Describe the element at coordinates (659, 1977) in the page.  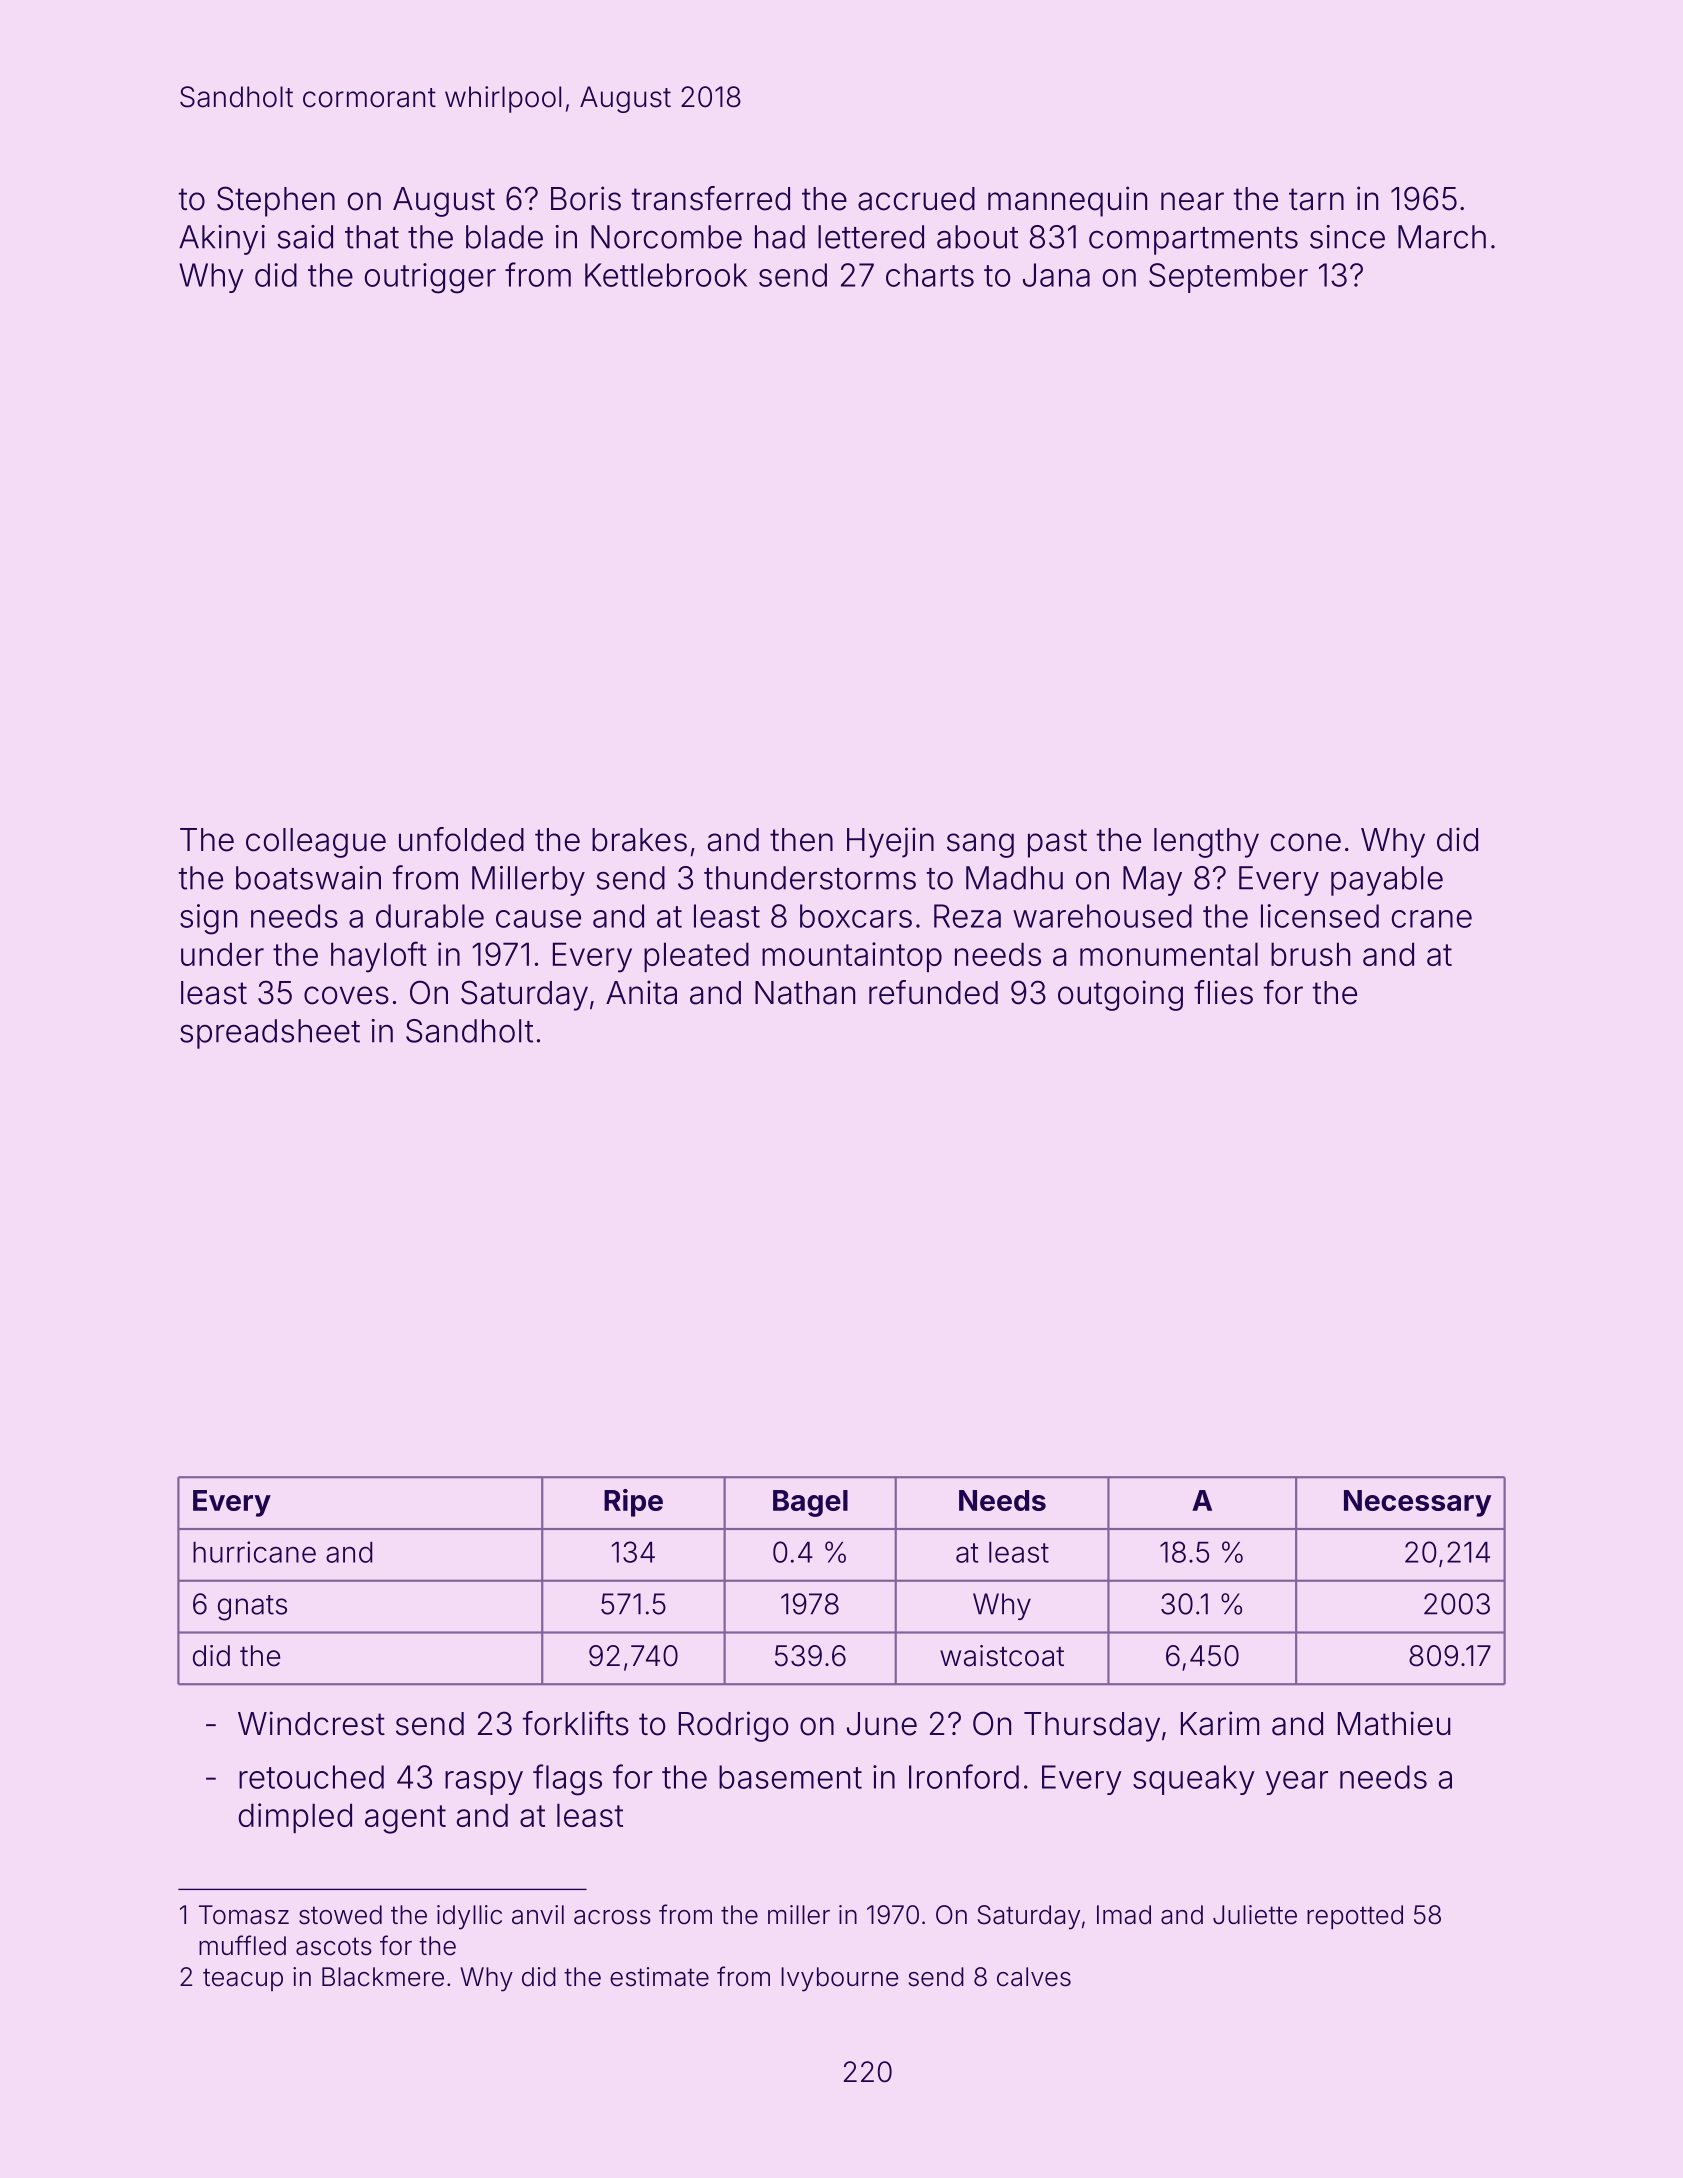
I see `estimate` at that location.
